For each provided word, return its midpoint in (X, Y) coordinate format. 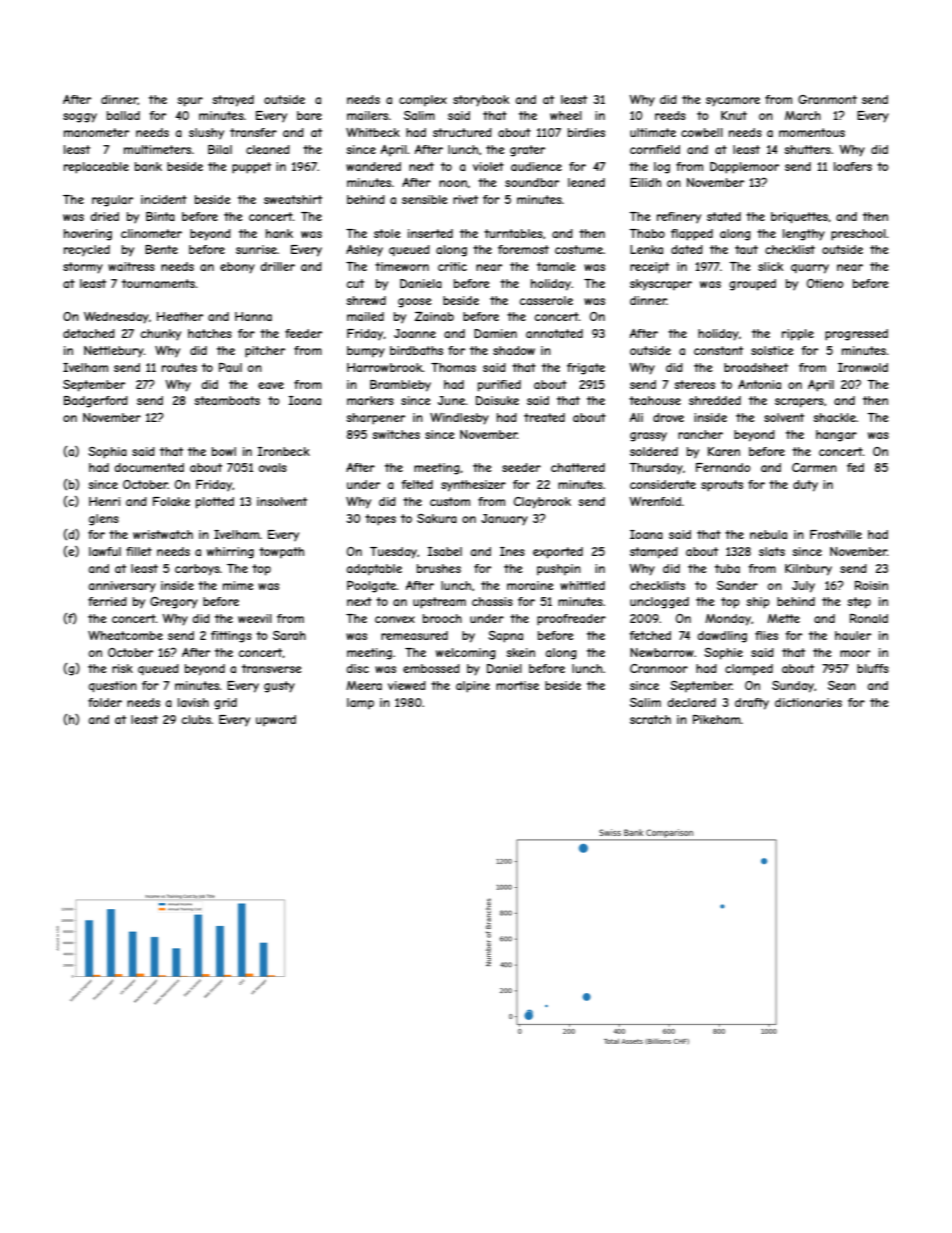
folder (105, 702)
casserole (546, 300)
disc (358, 668)
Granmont (827, 99)
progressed (856, 335)
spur (190, 102)
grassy (648, 437)
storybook (481, 101)
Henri (104, 501)
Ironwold (863, 367)
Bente (161, 249)
